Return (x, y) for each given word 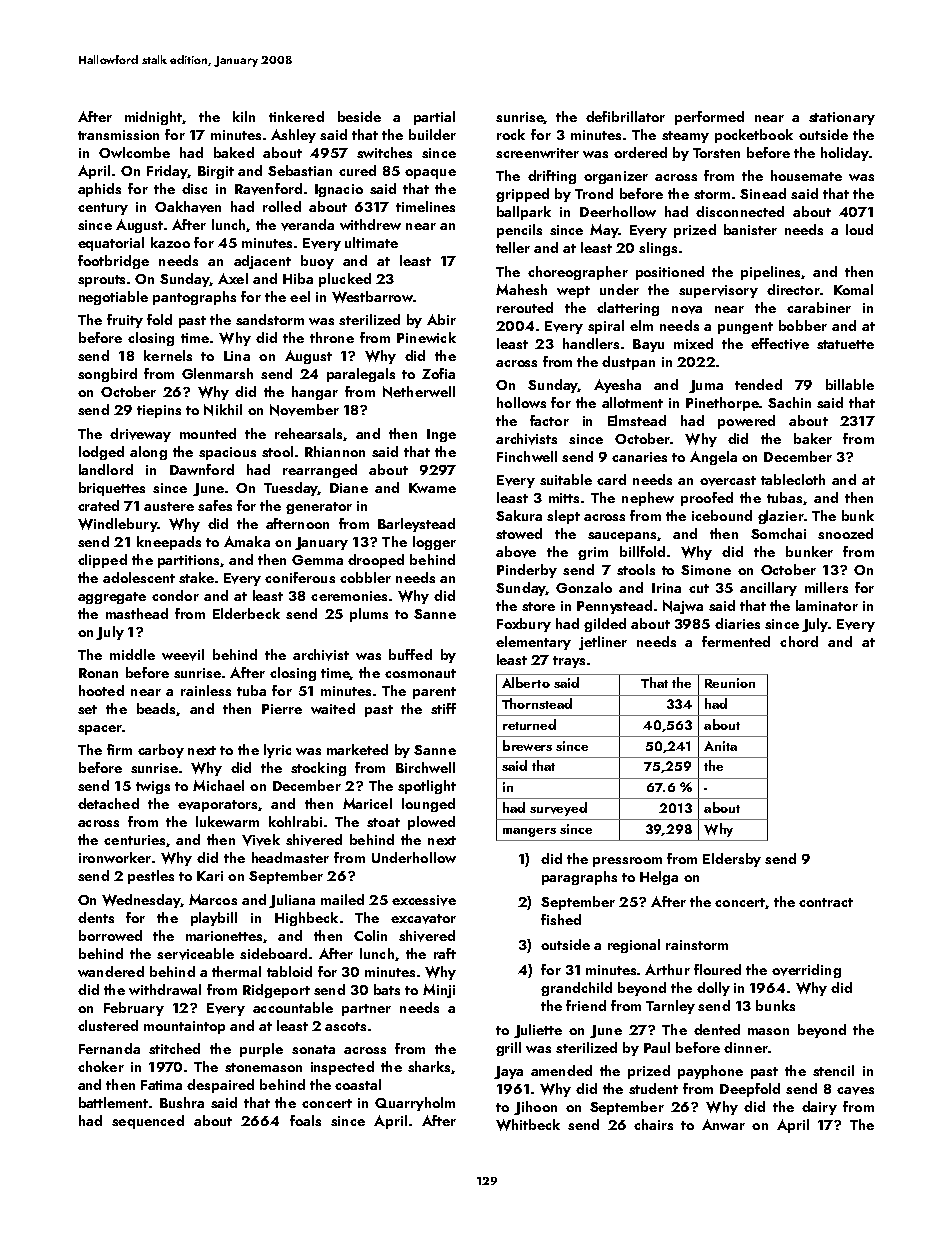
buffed (410, 654)
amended (561, 1070)
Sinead (763, 193)
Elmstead (637, 420)
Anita (720, 746)
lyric (277, 751)
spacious (227, 453)
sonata (313, 1049)
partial (434, 118)
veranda (307, 225)
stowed (519, 533)
